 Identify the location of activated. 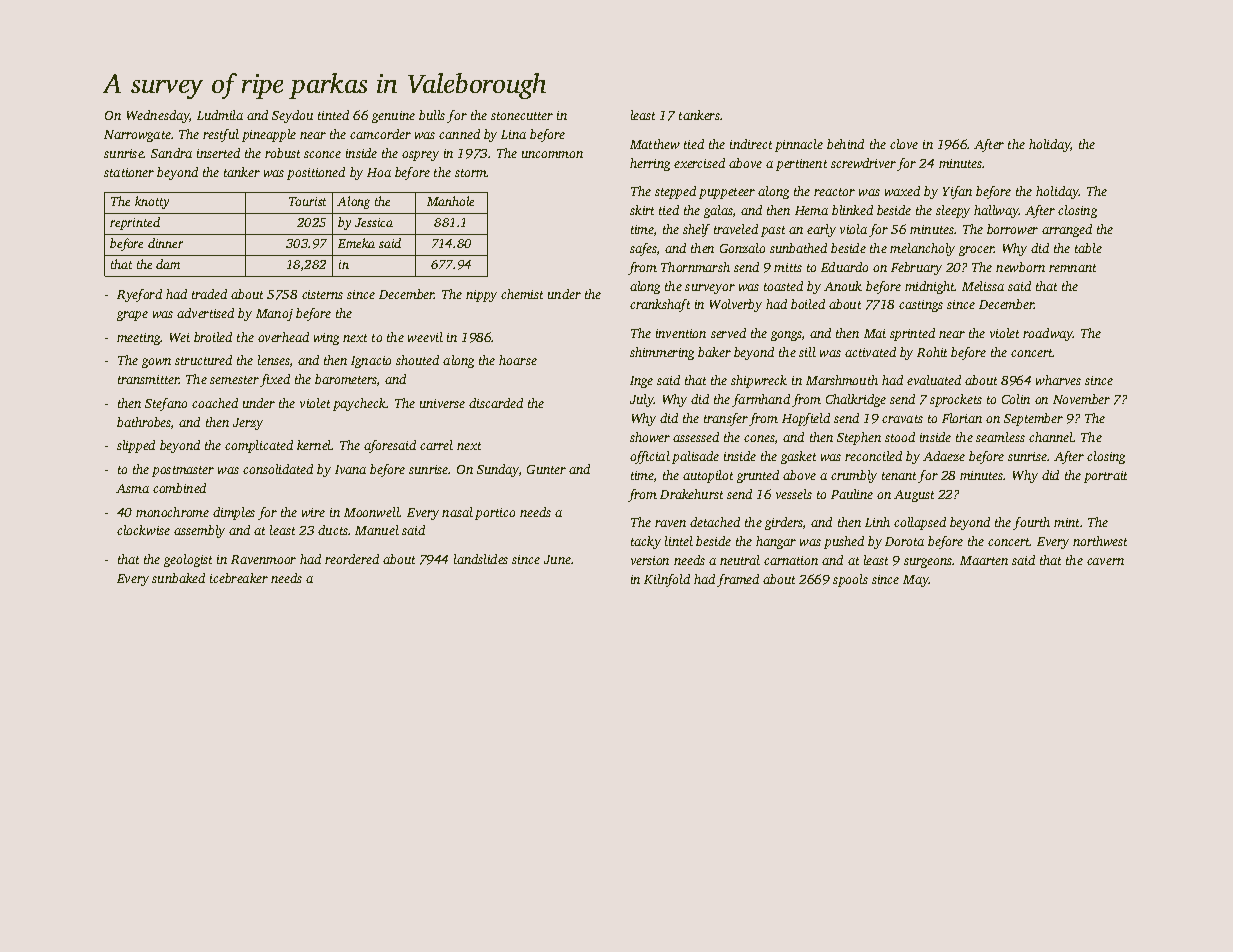
(870, 352).
